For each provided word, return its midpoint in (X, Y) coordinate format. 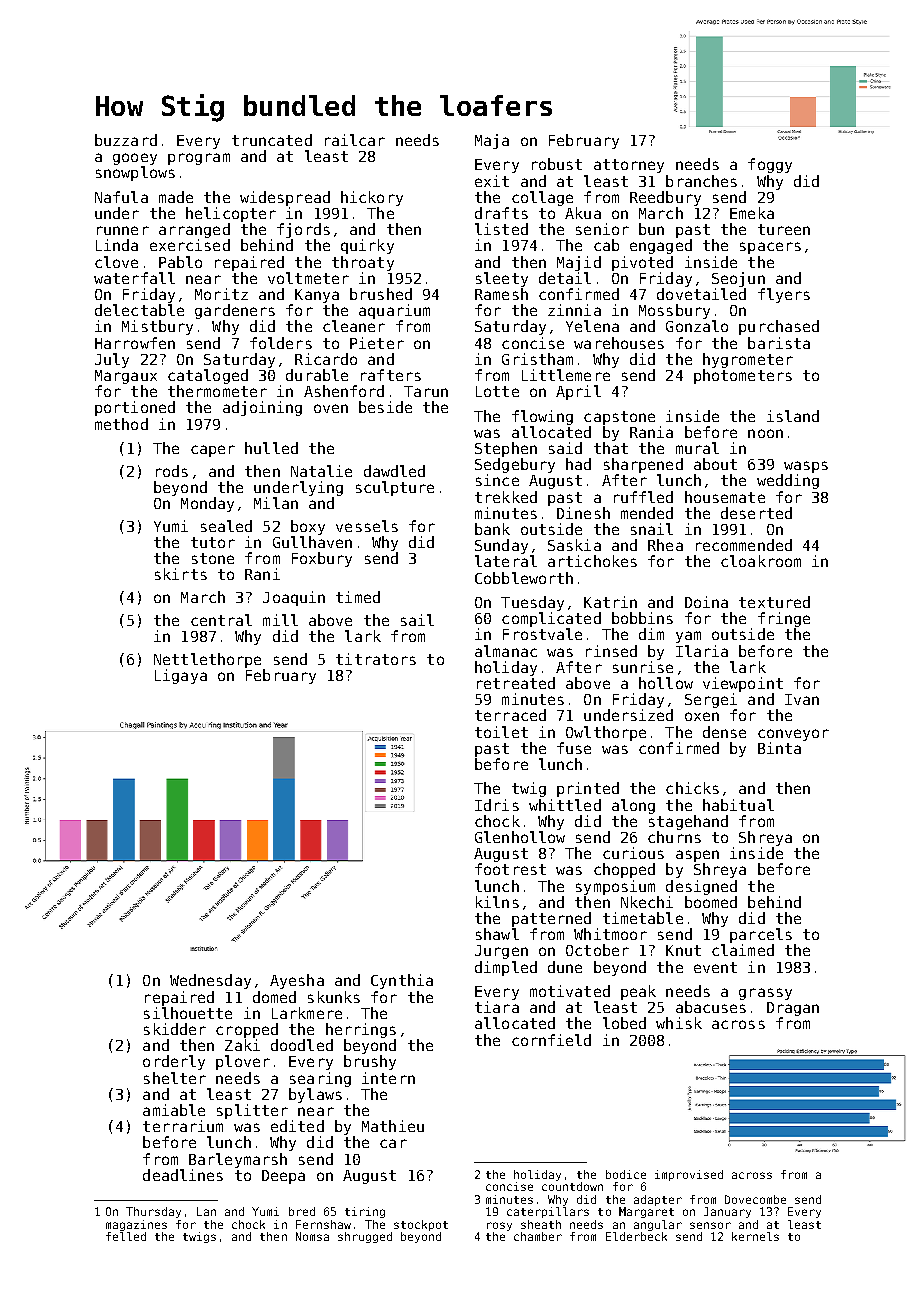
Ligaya (181, 676)
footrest (510, 869)
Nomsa (312, 1236)
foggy (770, 165)
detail (565, 278)
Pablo (180, 262)
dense (724, 732)
